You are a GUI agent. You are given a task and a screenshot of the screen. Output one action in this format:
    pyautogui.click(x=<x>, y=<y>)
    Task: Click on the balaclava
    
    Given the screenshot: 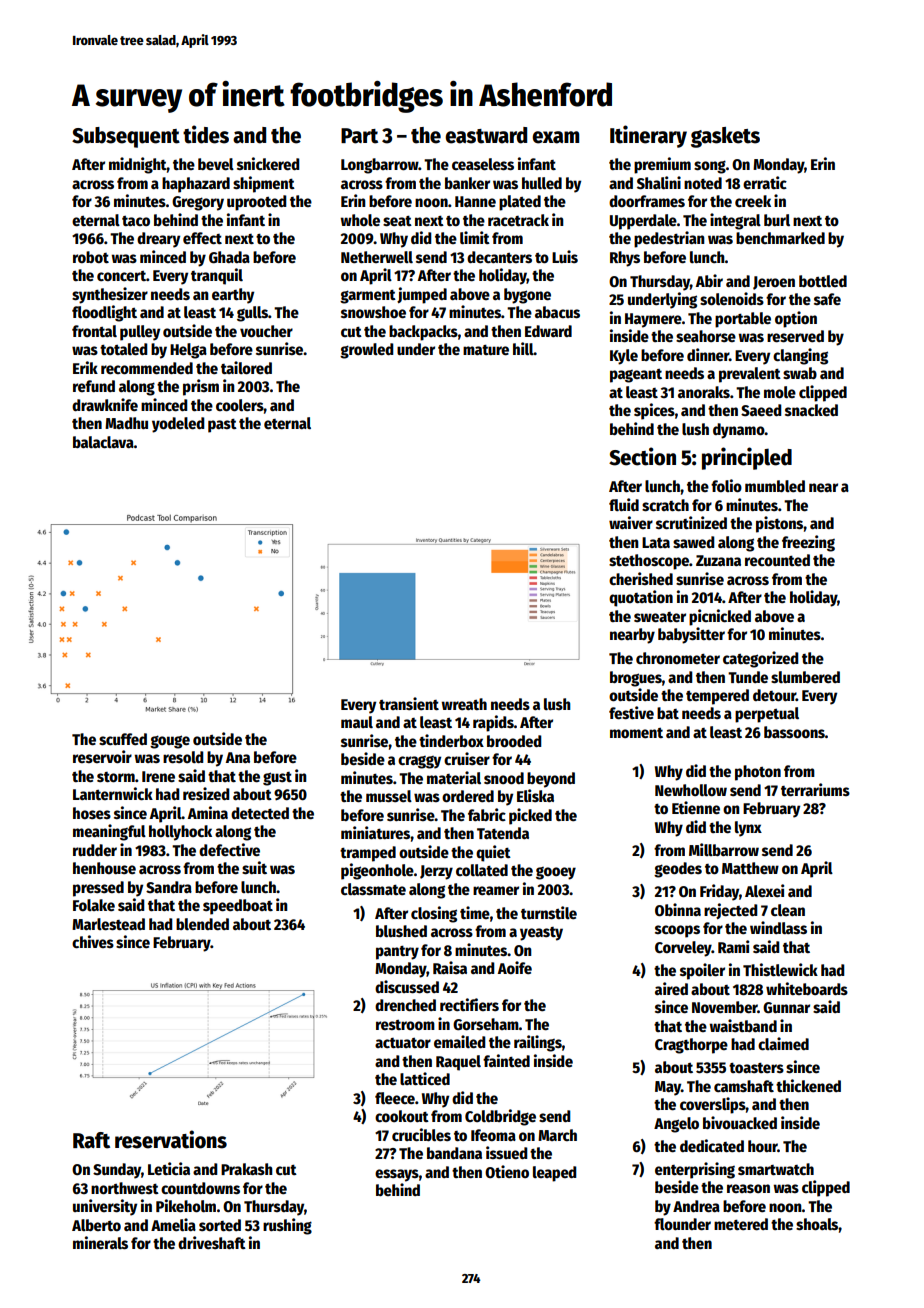 What is the action you would take?
    pyautogui.click(x=103, y=442)
